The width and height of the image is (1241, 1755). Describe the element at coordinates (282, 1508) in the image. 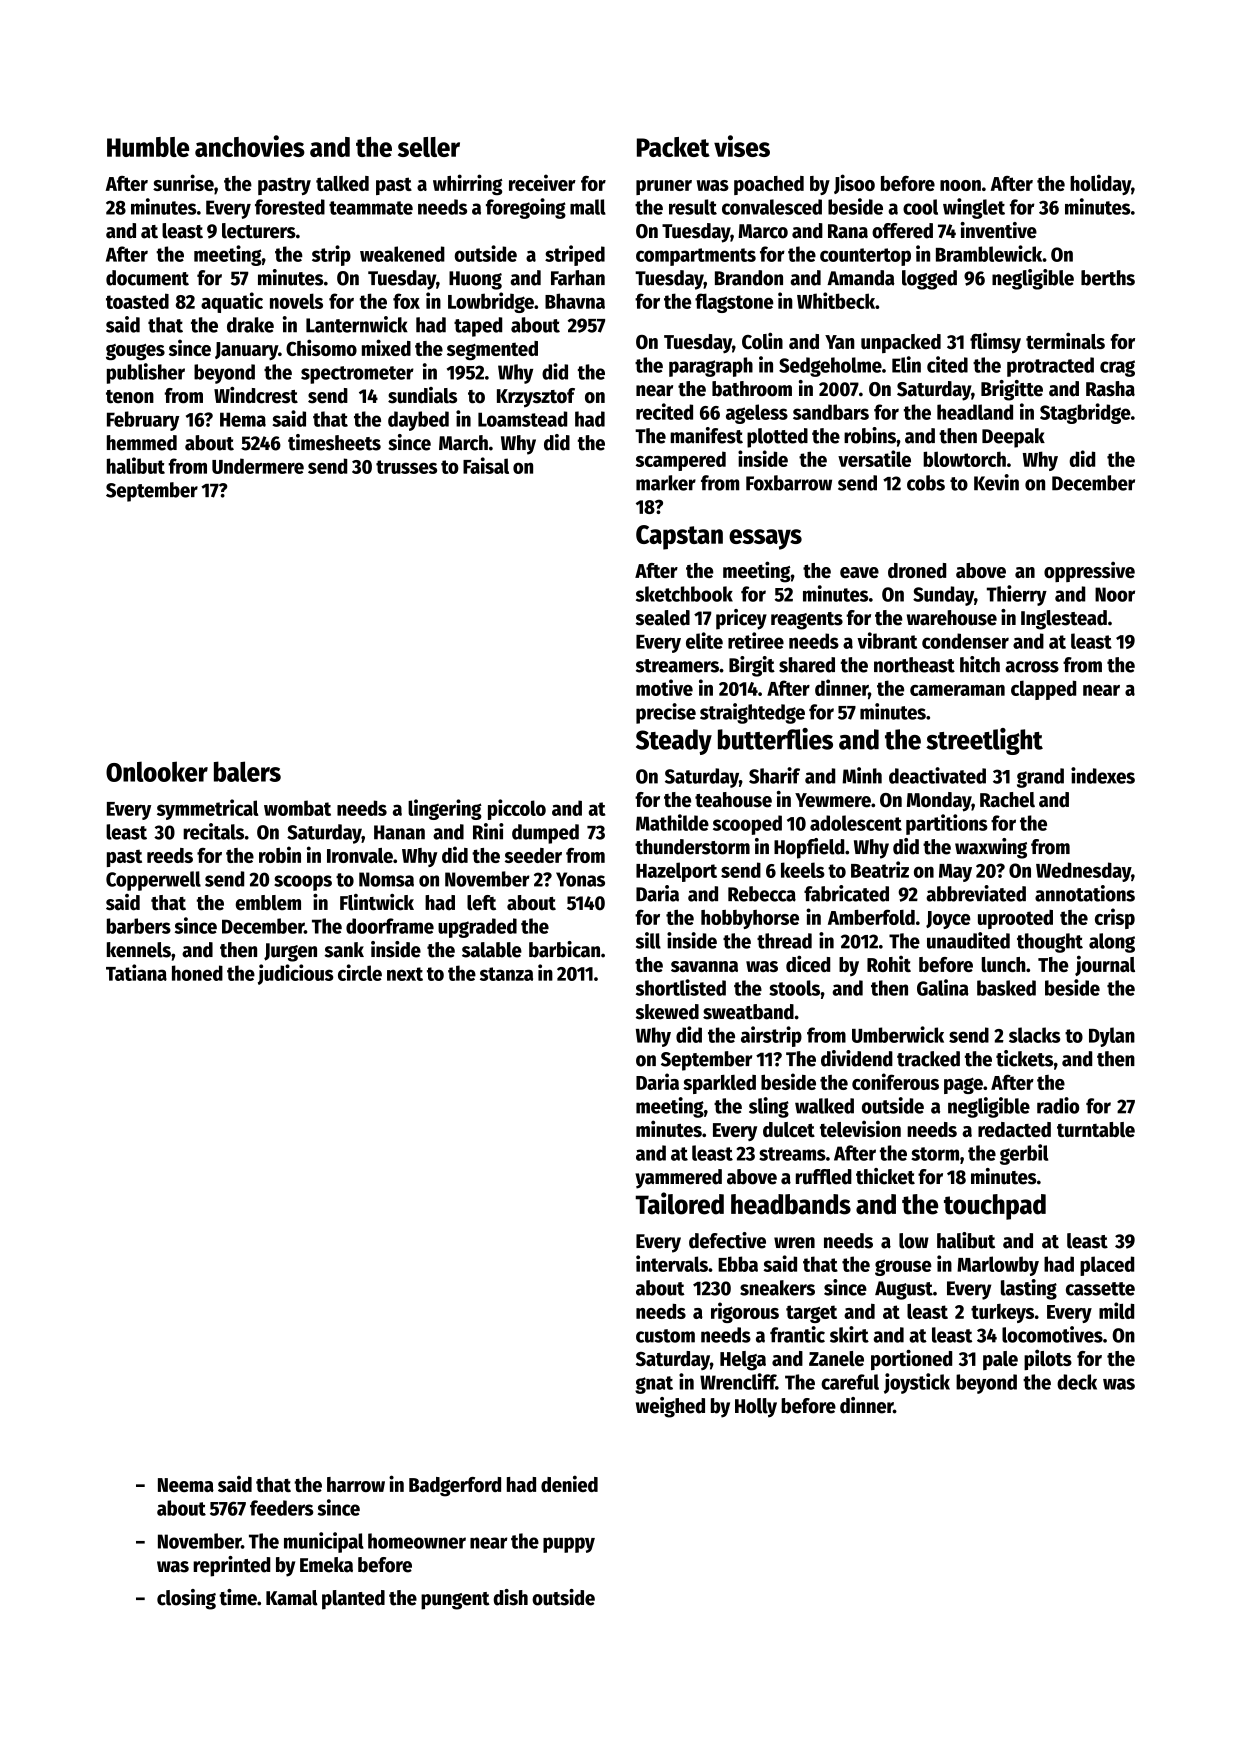

I see `feeders` at that location.
